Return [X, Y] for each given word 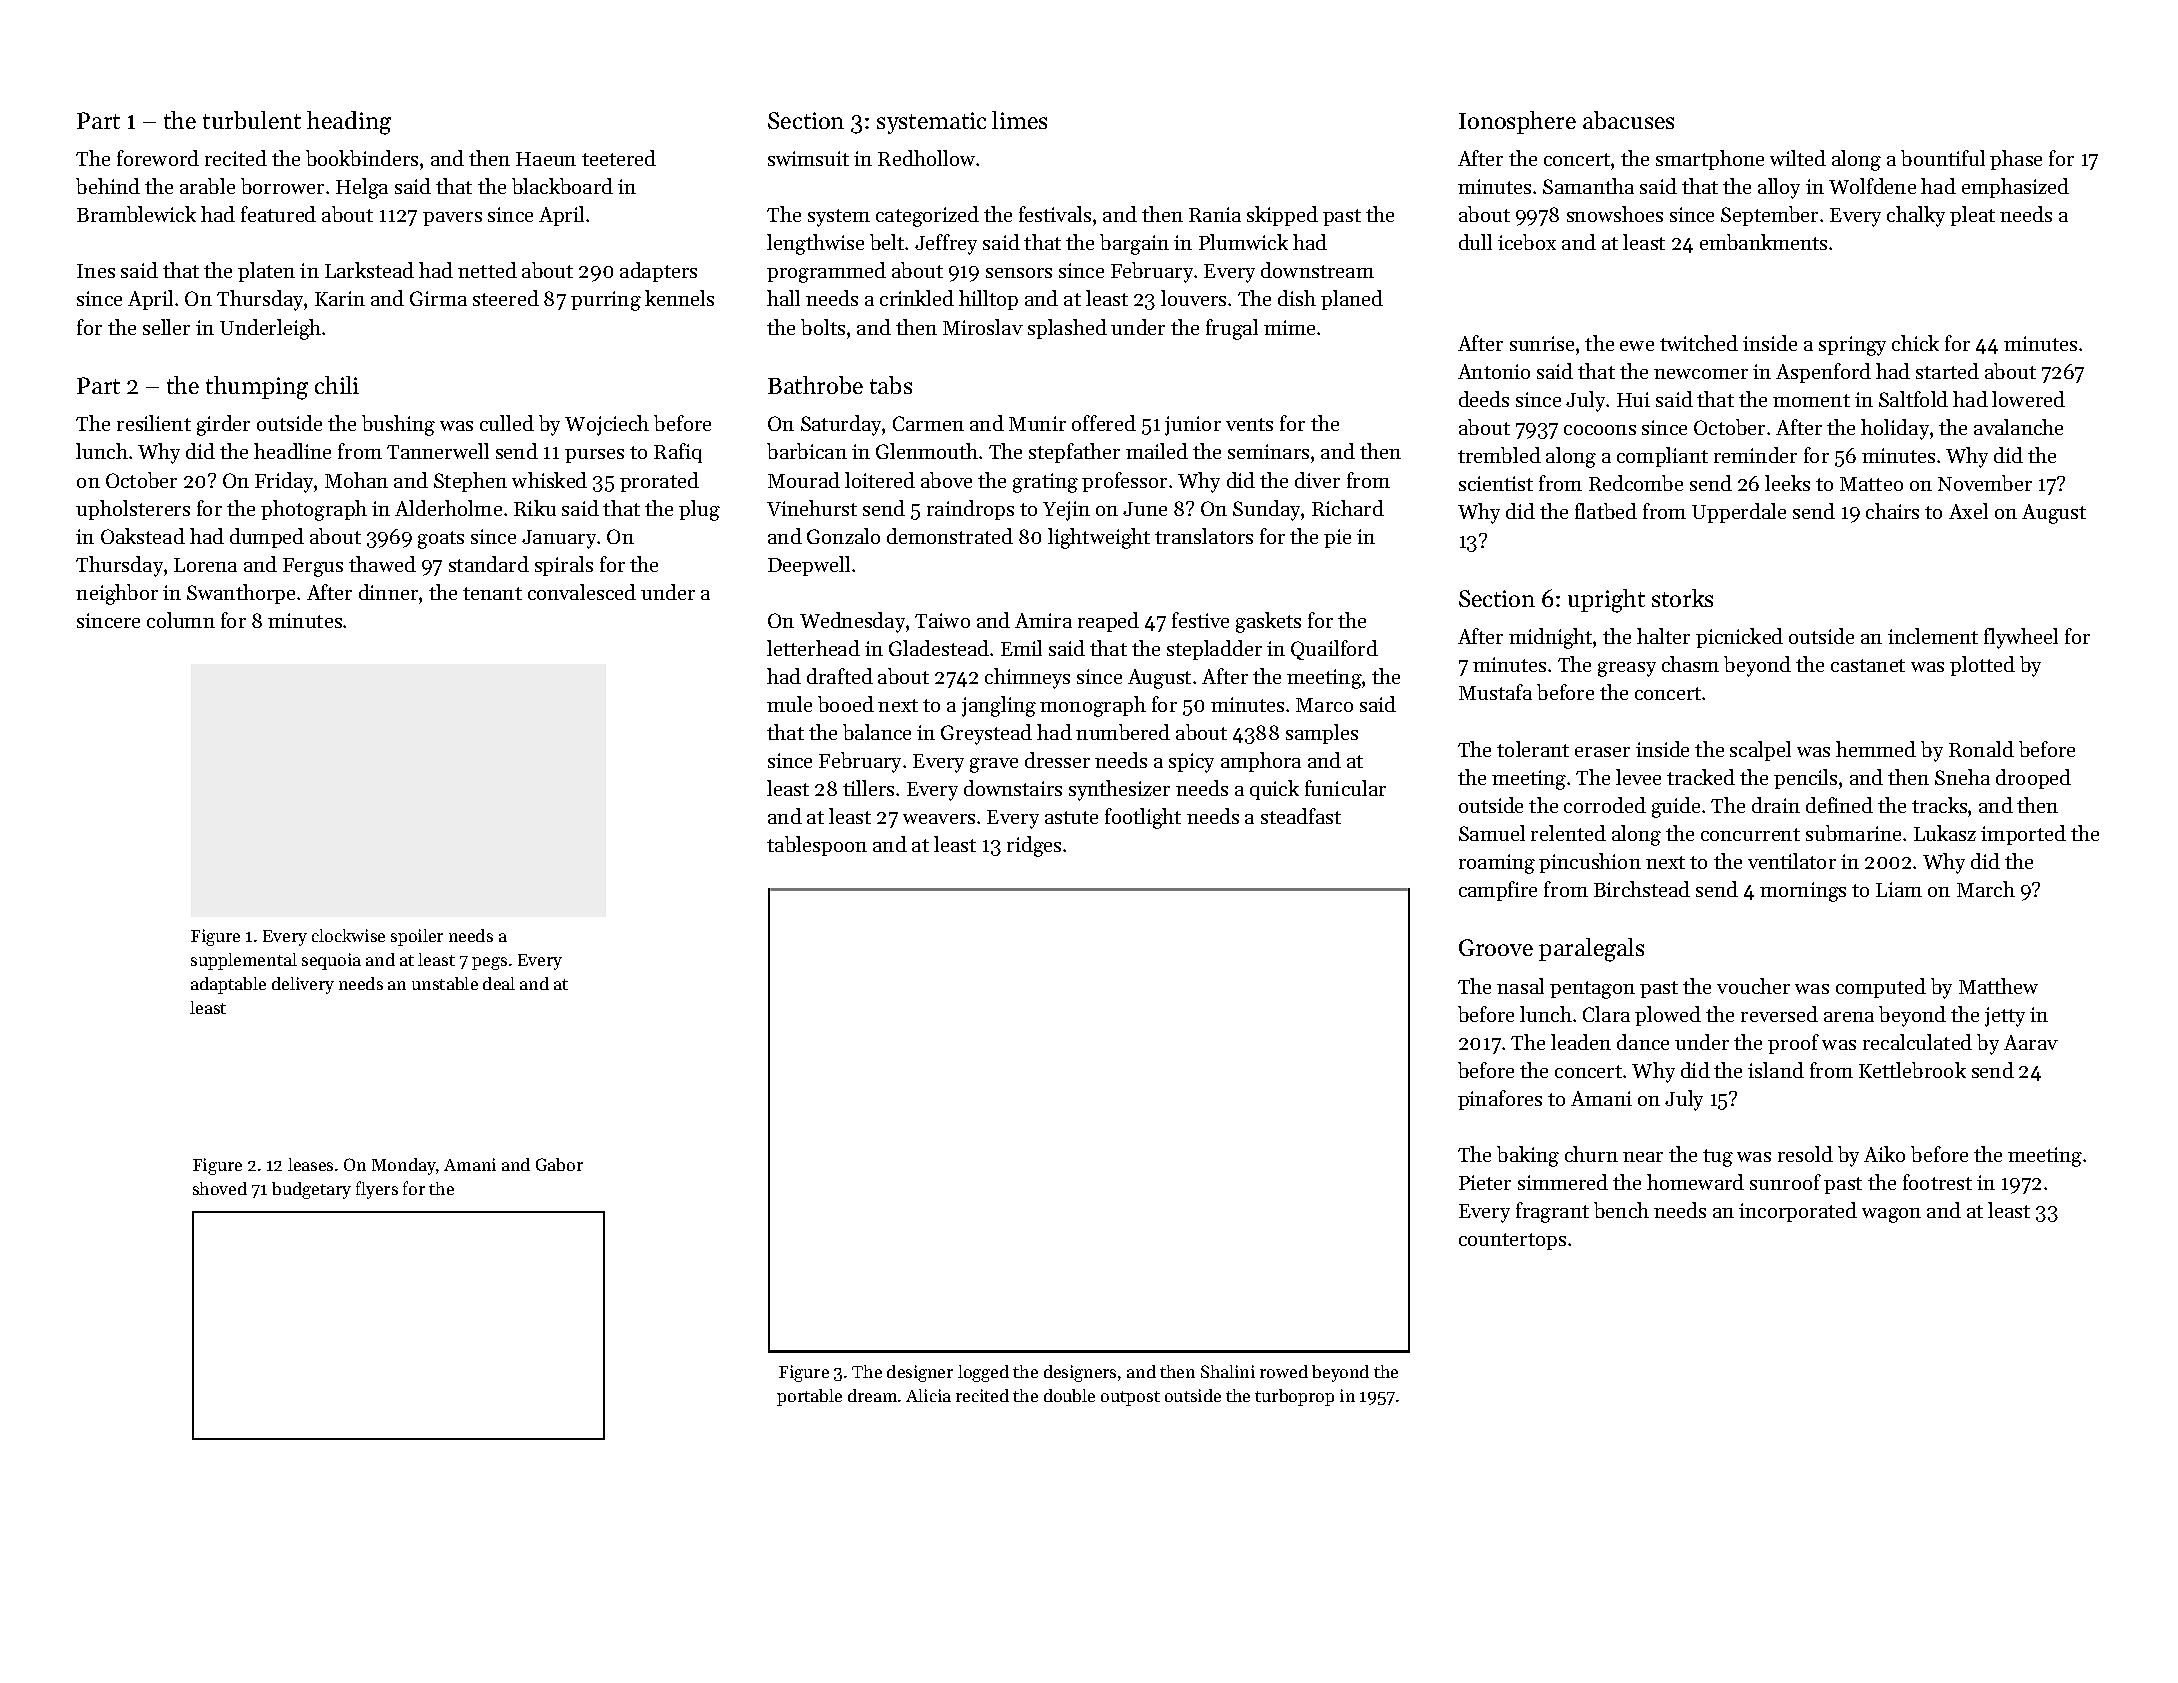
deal [499, 983]
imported [2023, 835]
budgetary [311, 1190]
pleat [1972, 216]
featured [278, 214]
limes [1019, 120]
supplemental [244, 961]
